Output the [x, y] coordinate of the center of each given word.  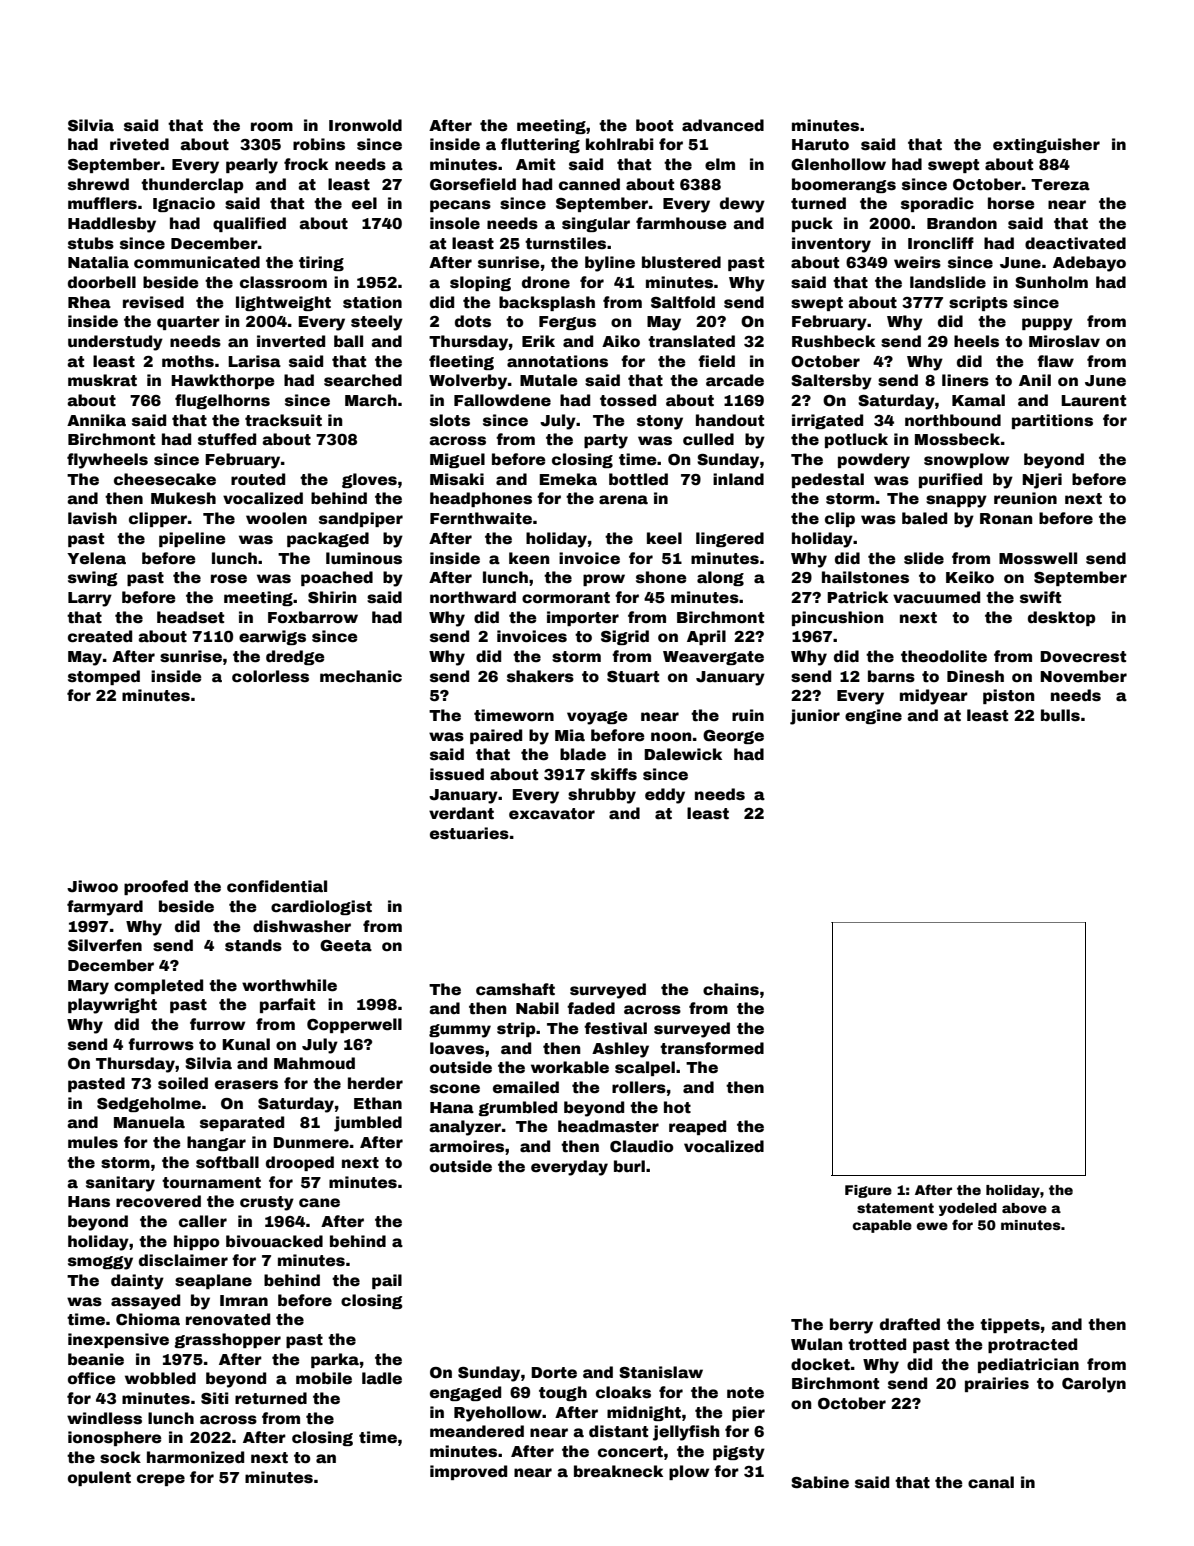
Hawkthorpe [223, 381]
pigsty [739, 1453]
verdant [461, 813]
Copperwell [354, 1025]
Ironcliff [941, 243]
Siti [215, 1398]
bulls [1060, 715]
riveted [139, 144]
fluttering [540, 145]
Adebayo [1089, 264]
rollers [639, 1087]
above [1024, 1208]
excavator [552, 814]
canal [991, 1482]
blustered [681, 262]
